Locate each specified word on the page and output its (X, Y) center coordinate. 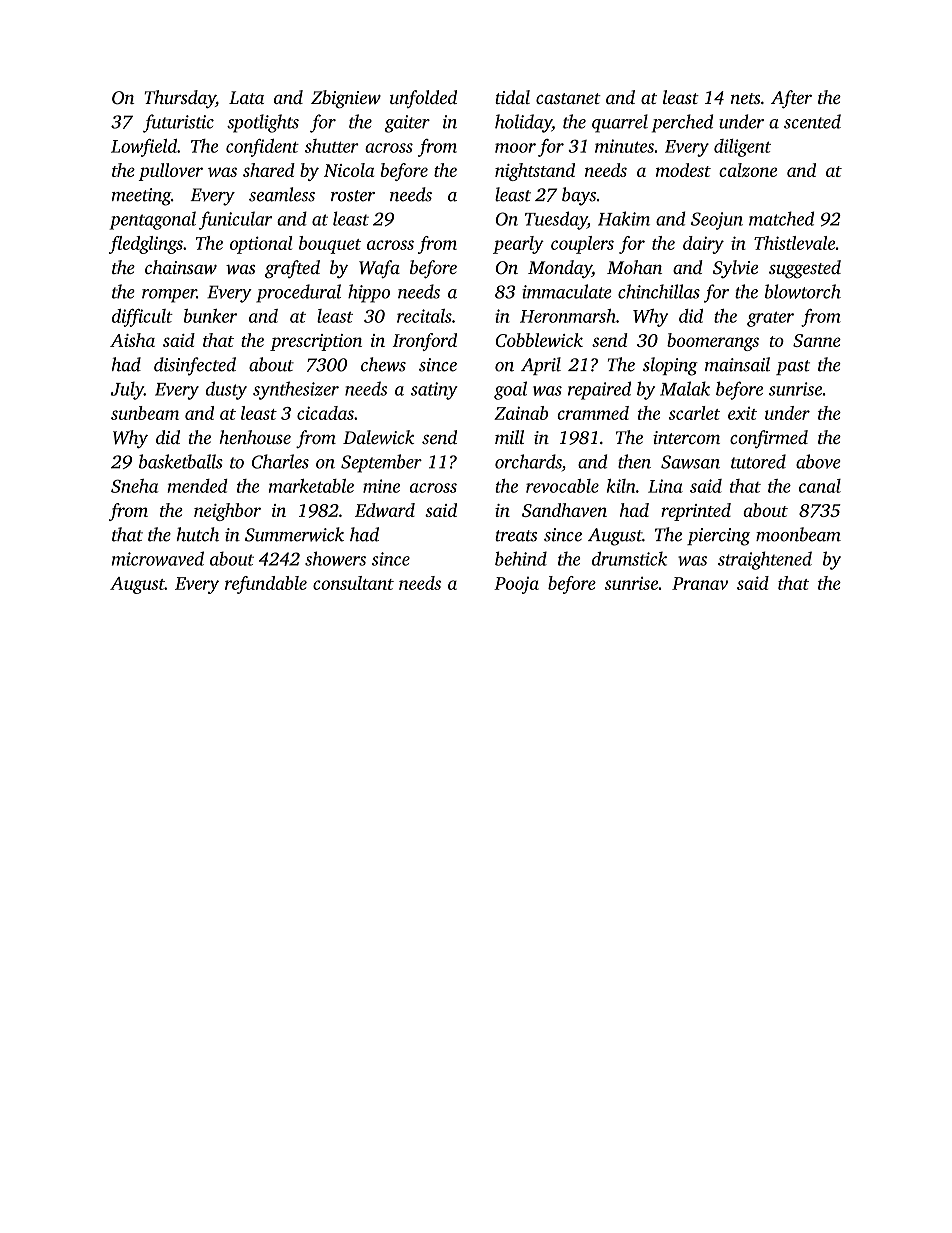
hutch (197, 534)
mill (509, 437)
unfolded (423, 99)
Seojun (717, 221)
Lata (246, 97)
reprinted (696, 512)
